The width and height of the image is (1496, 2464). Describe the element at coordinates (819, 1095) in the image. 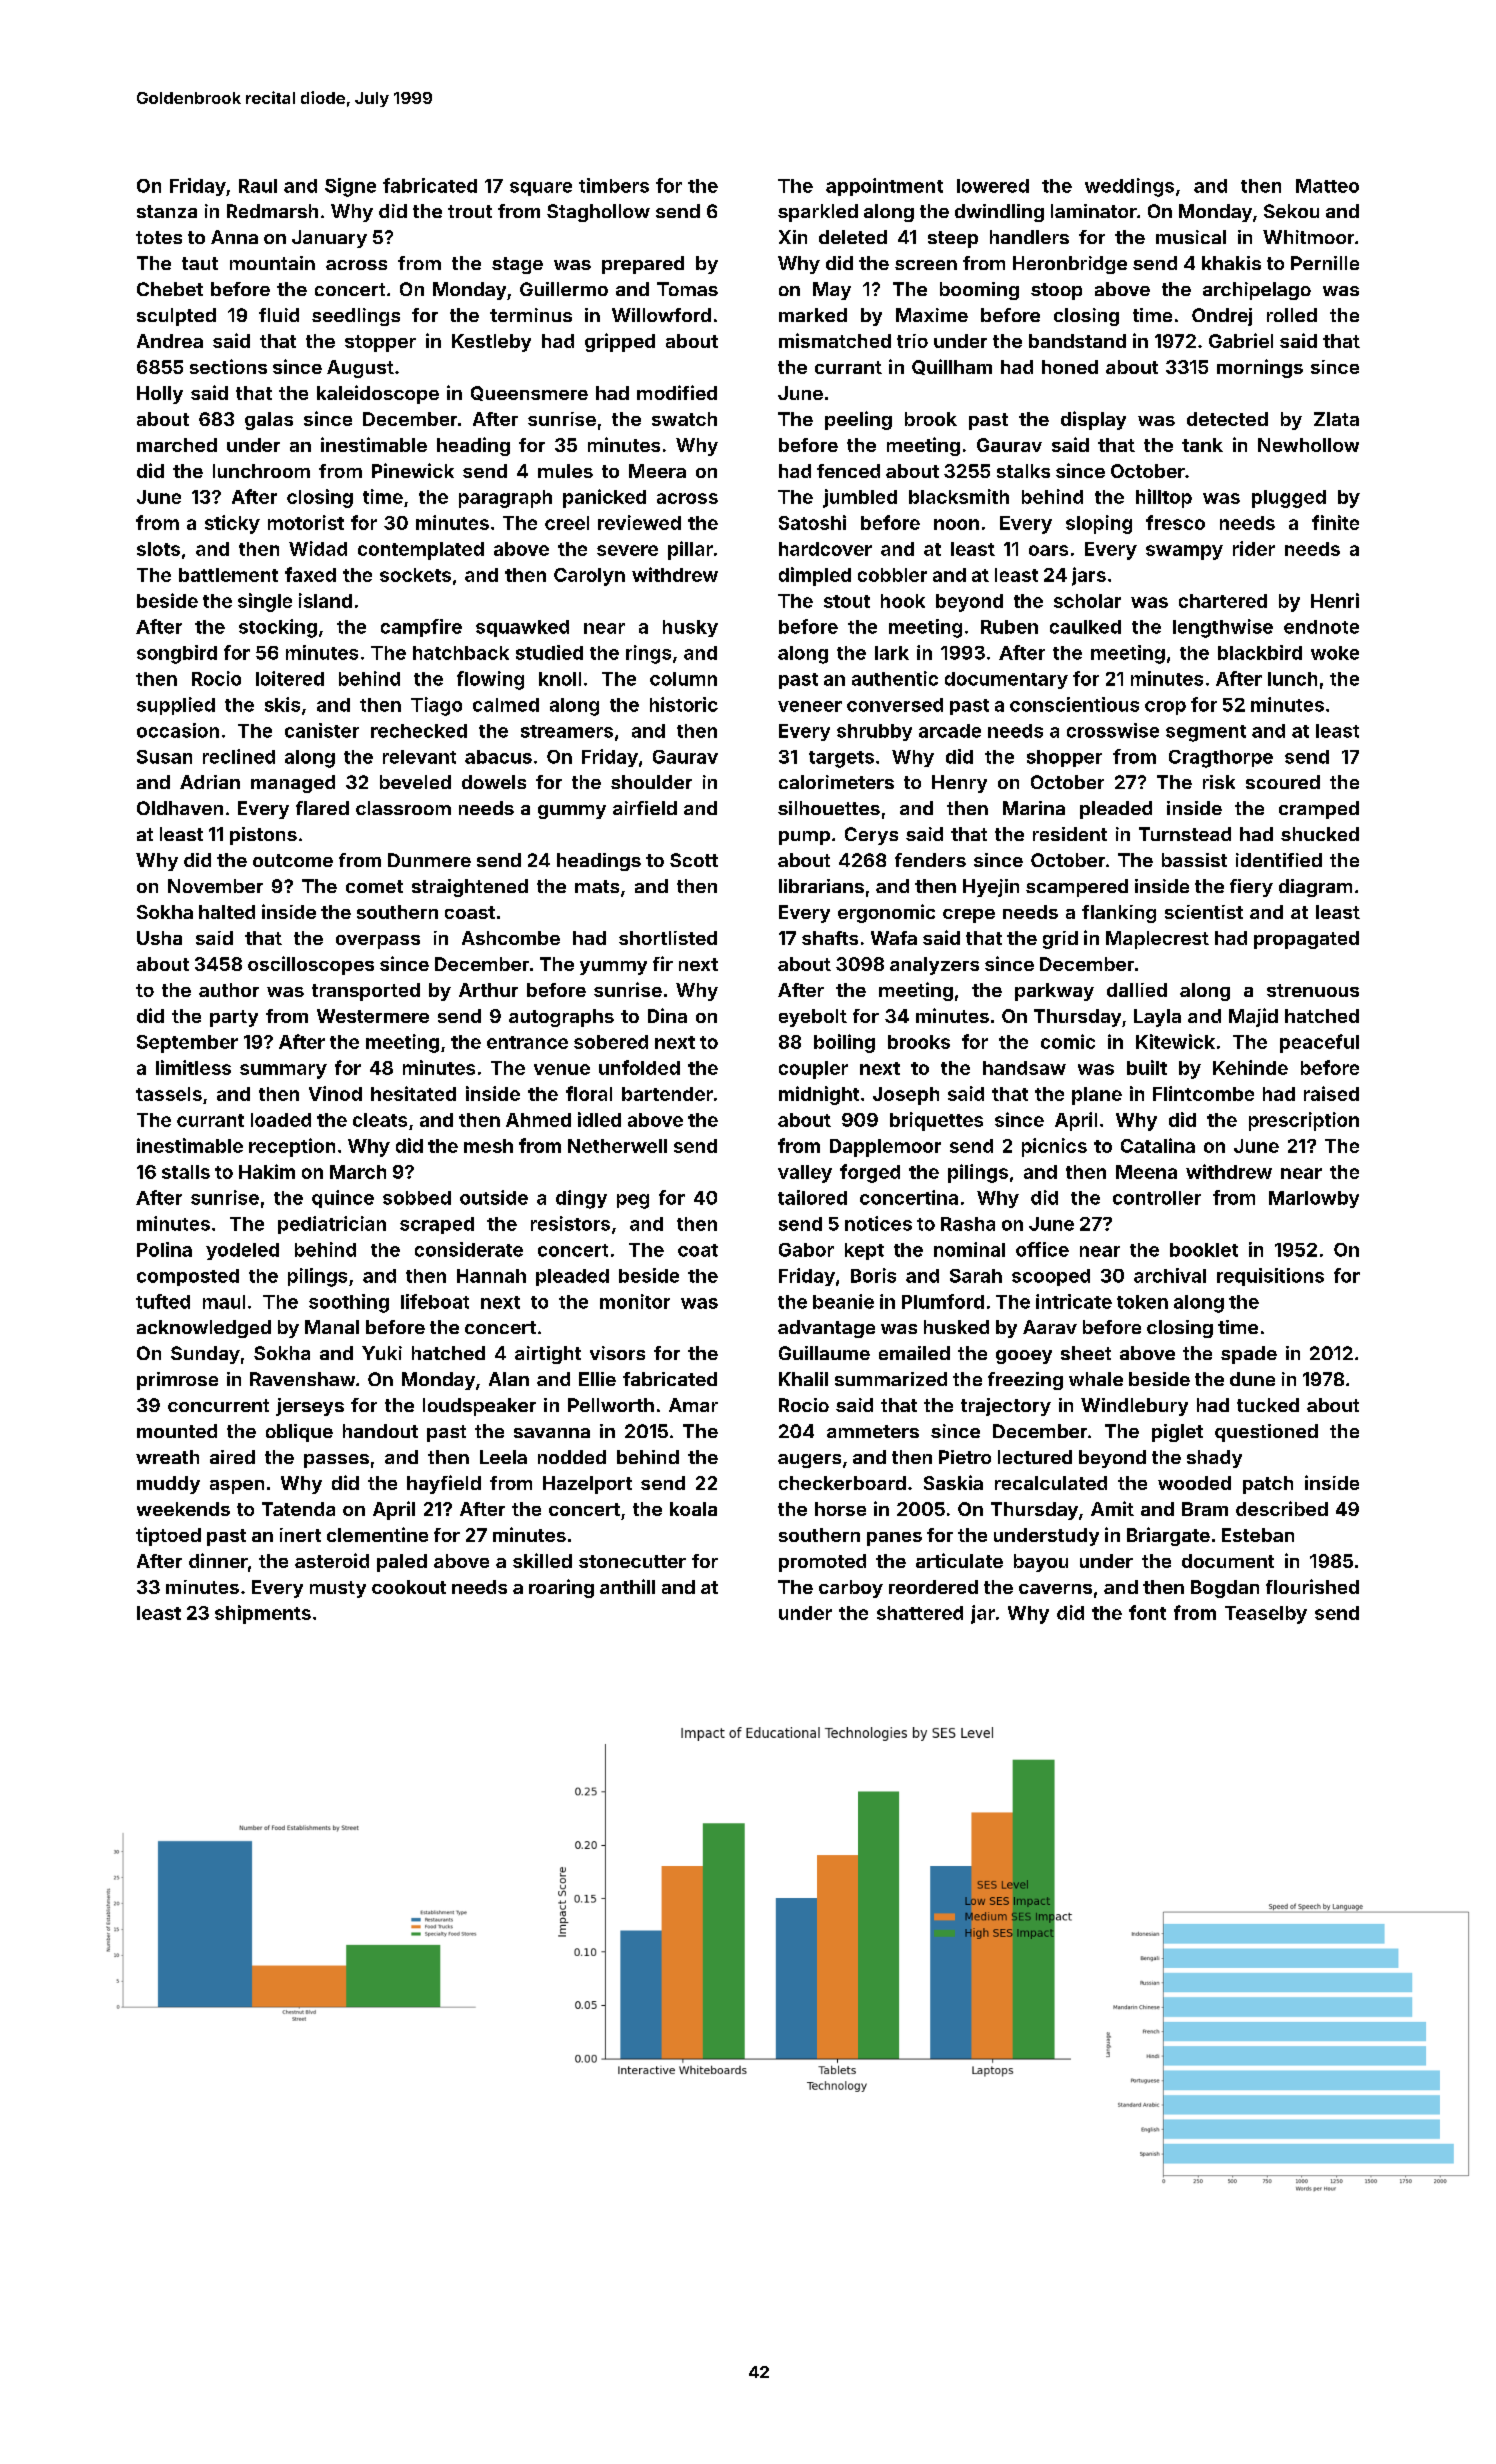

I see `midnight` at that location.
